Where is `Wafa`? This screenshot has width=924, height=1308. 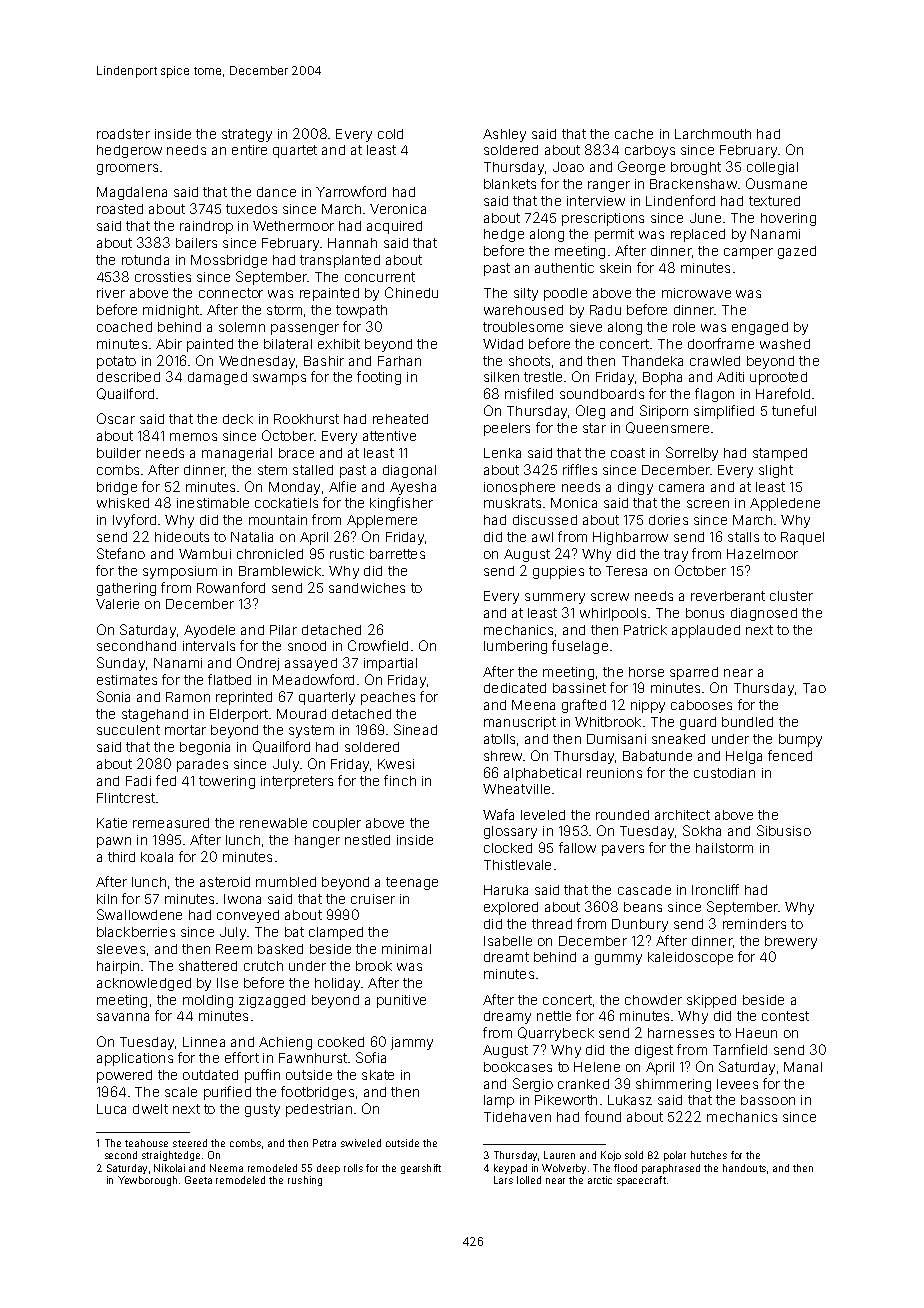 Wafa is located at coordinates (498, 814).
